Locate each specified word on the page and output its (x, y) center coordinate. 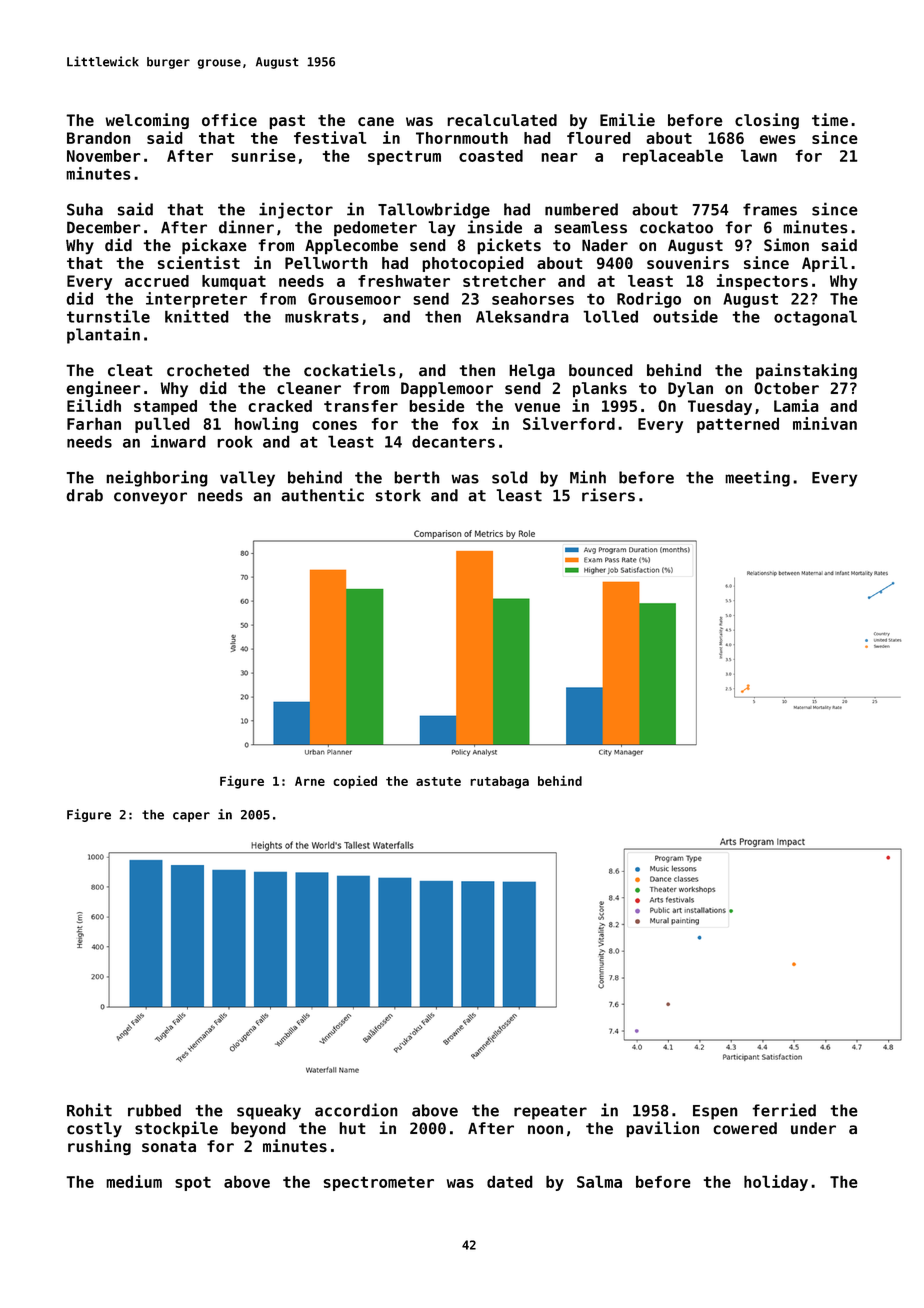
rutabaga (499, 782)
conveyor (150, 498)
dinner (246, 227)
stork (398, 495)
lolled (610, 316)
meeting (757, 478)
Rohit (89, 1110)
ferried (784, 1110)
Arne (310, 781)
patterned (738, 425)
